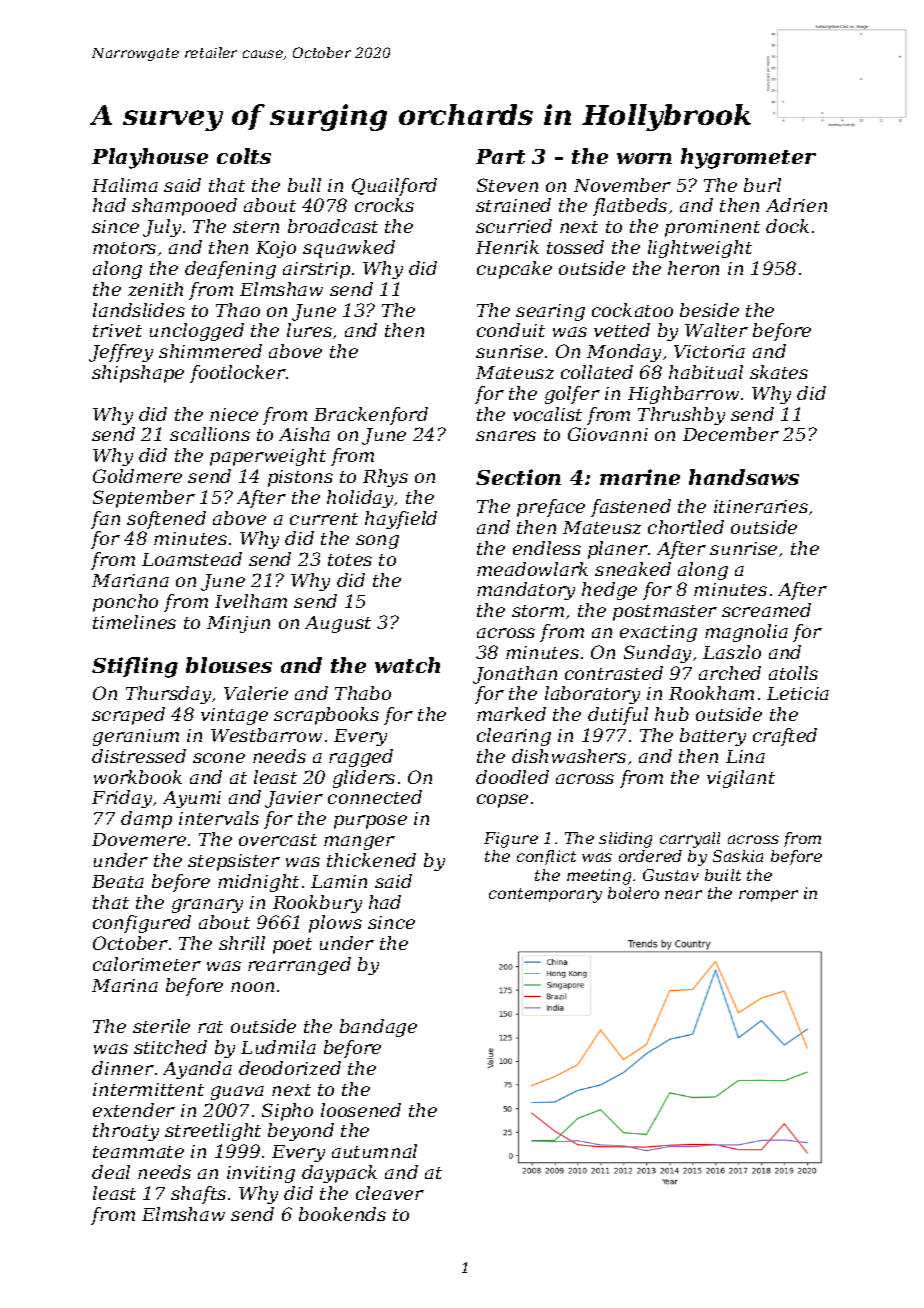  Describe the element at coordinates (502, 801) in the screenshot. I see `copse` at that location.
